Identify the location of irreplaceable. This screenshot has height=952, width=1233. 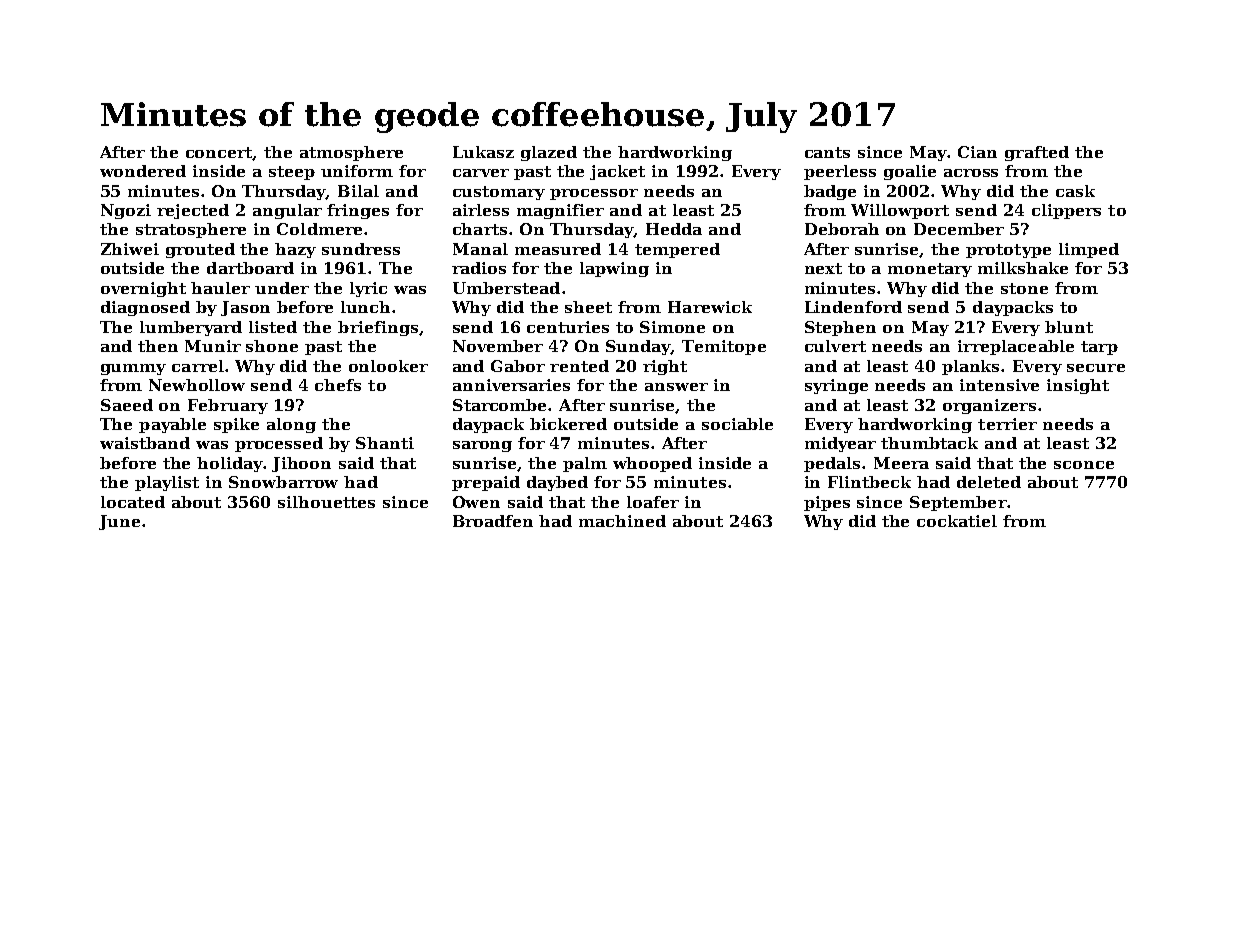
(1016, 347).
